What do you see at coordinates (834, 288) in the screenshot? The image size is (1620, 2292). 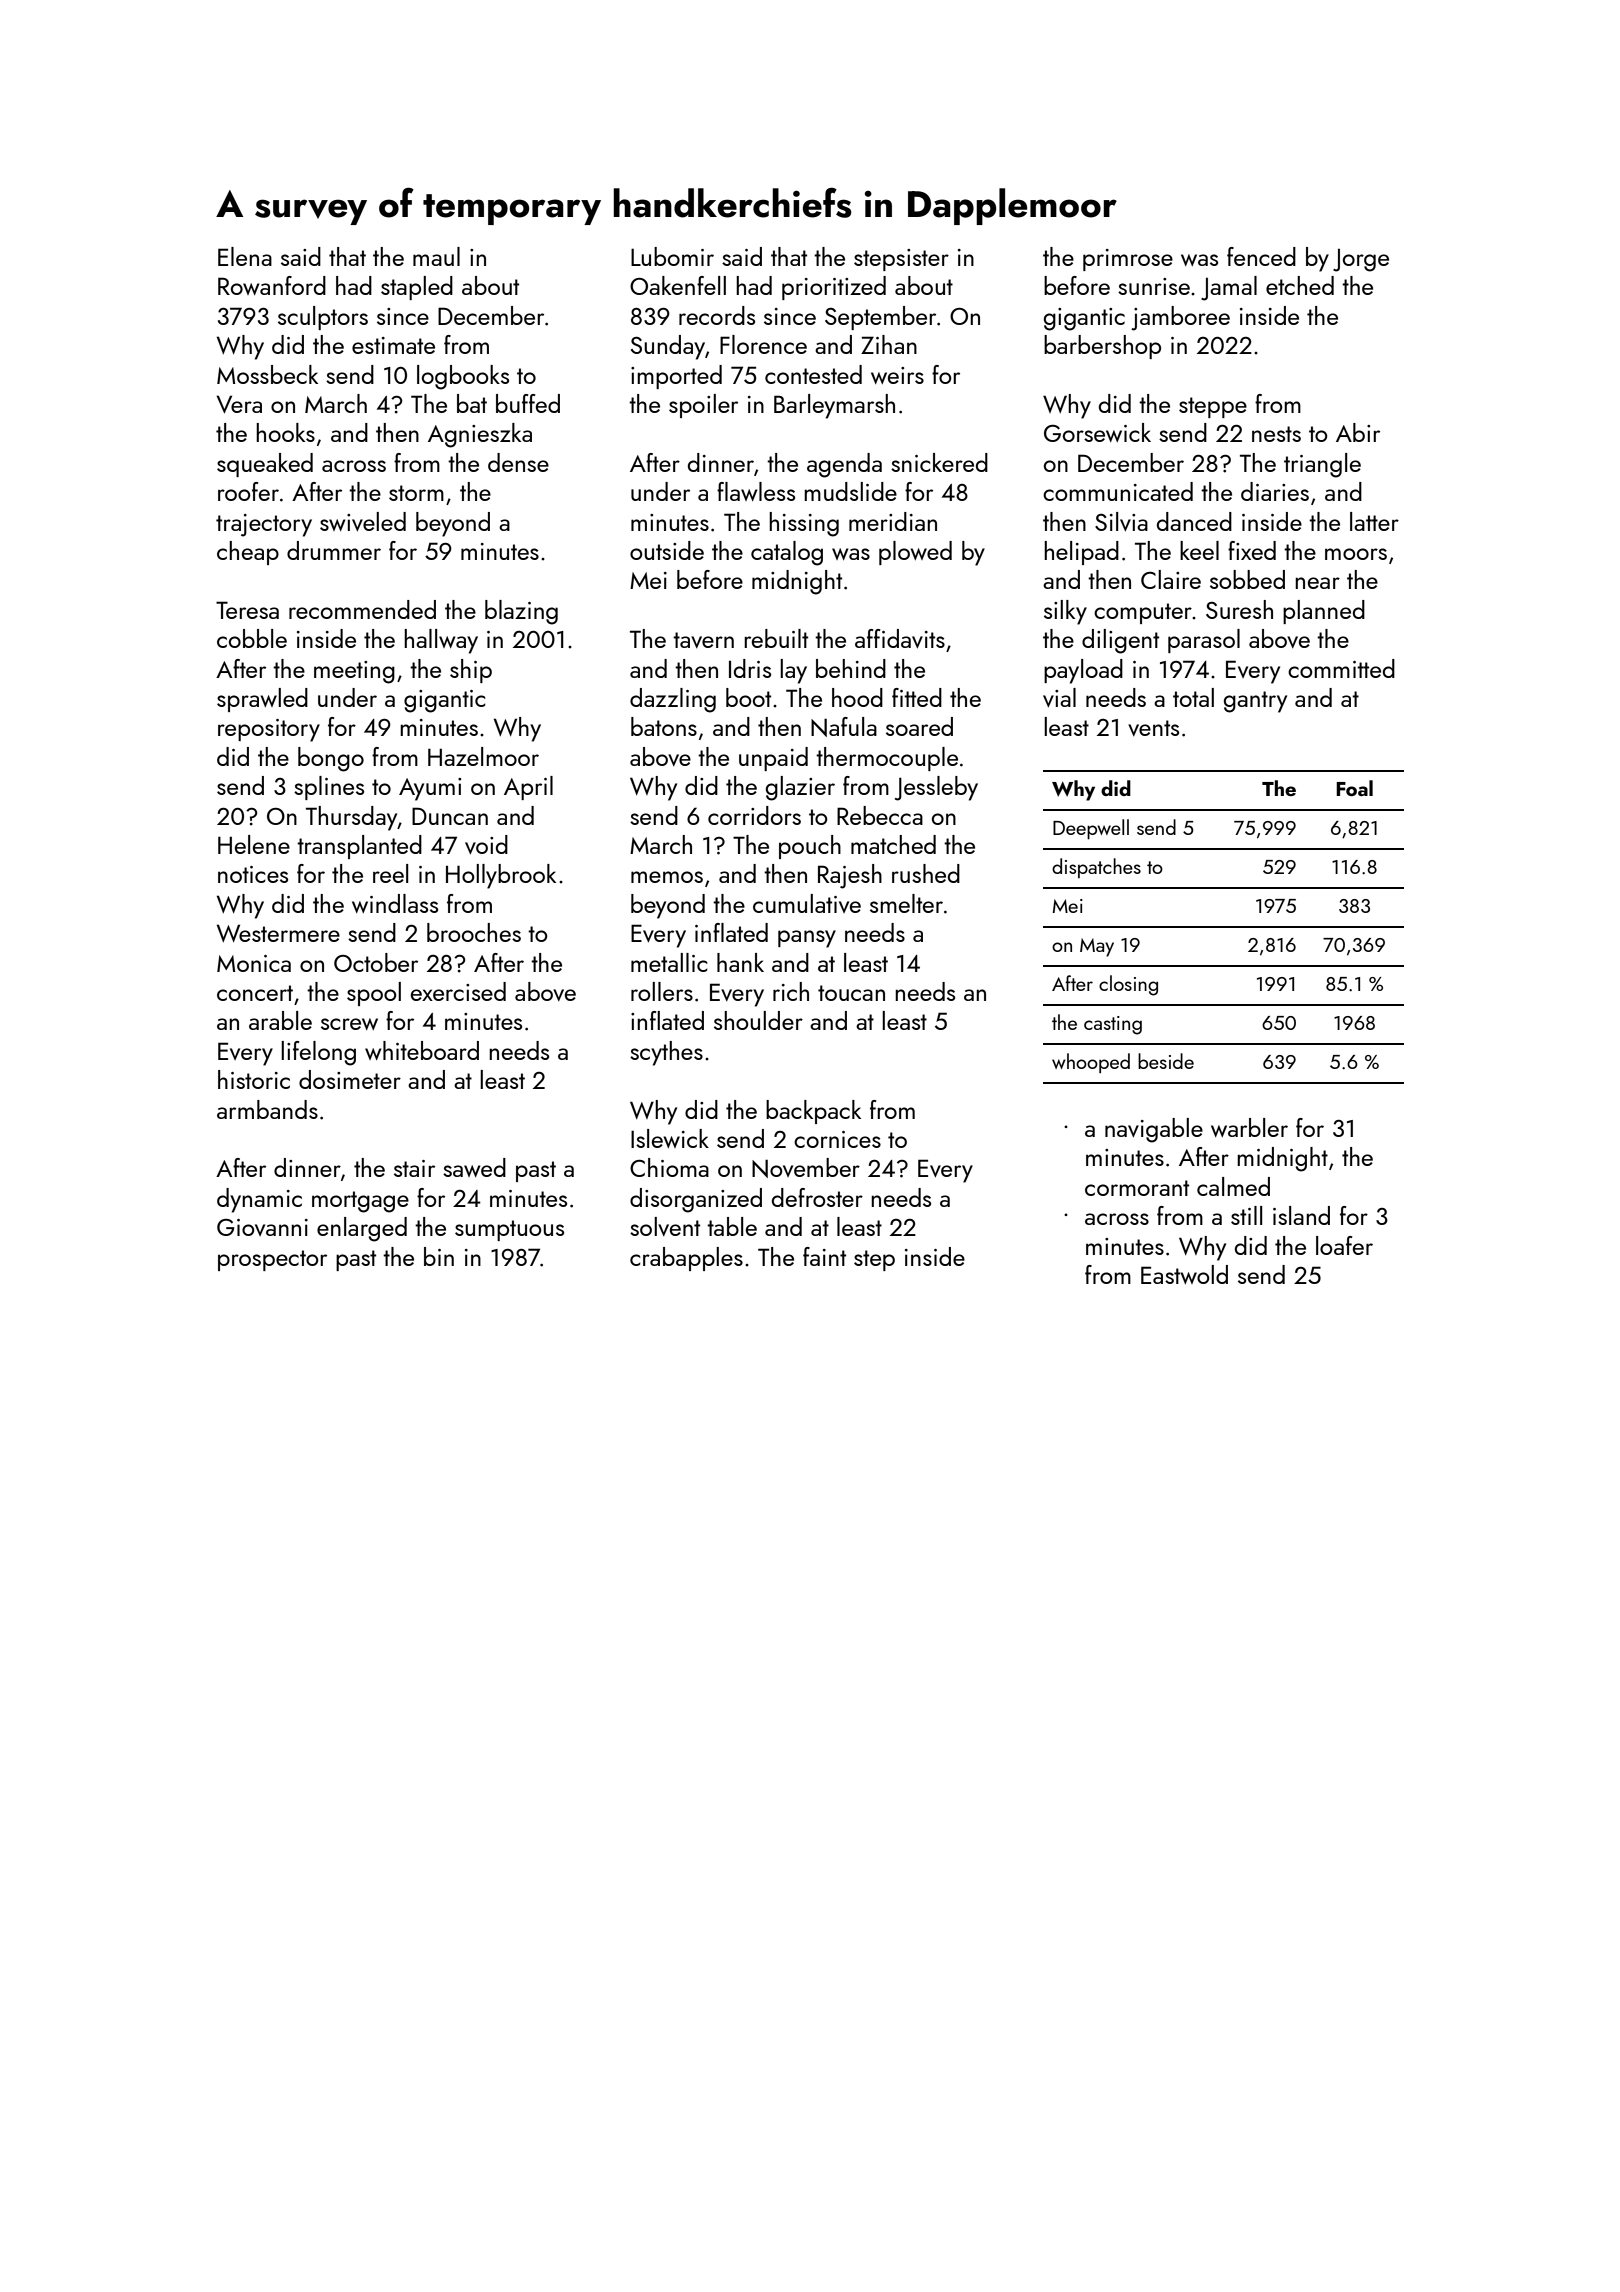 I see `prioritized` at bounding box center [834, 288].
